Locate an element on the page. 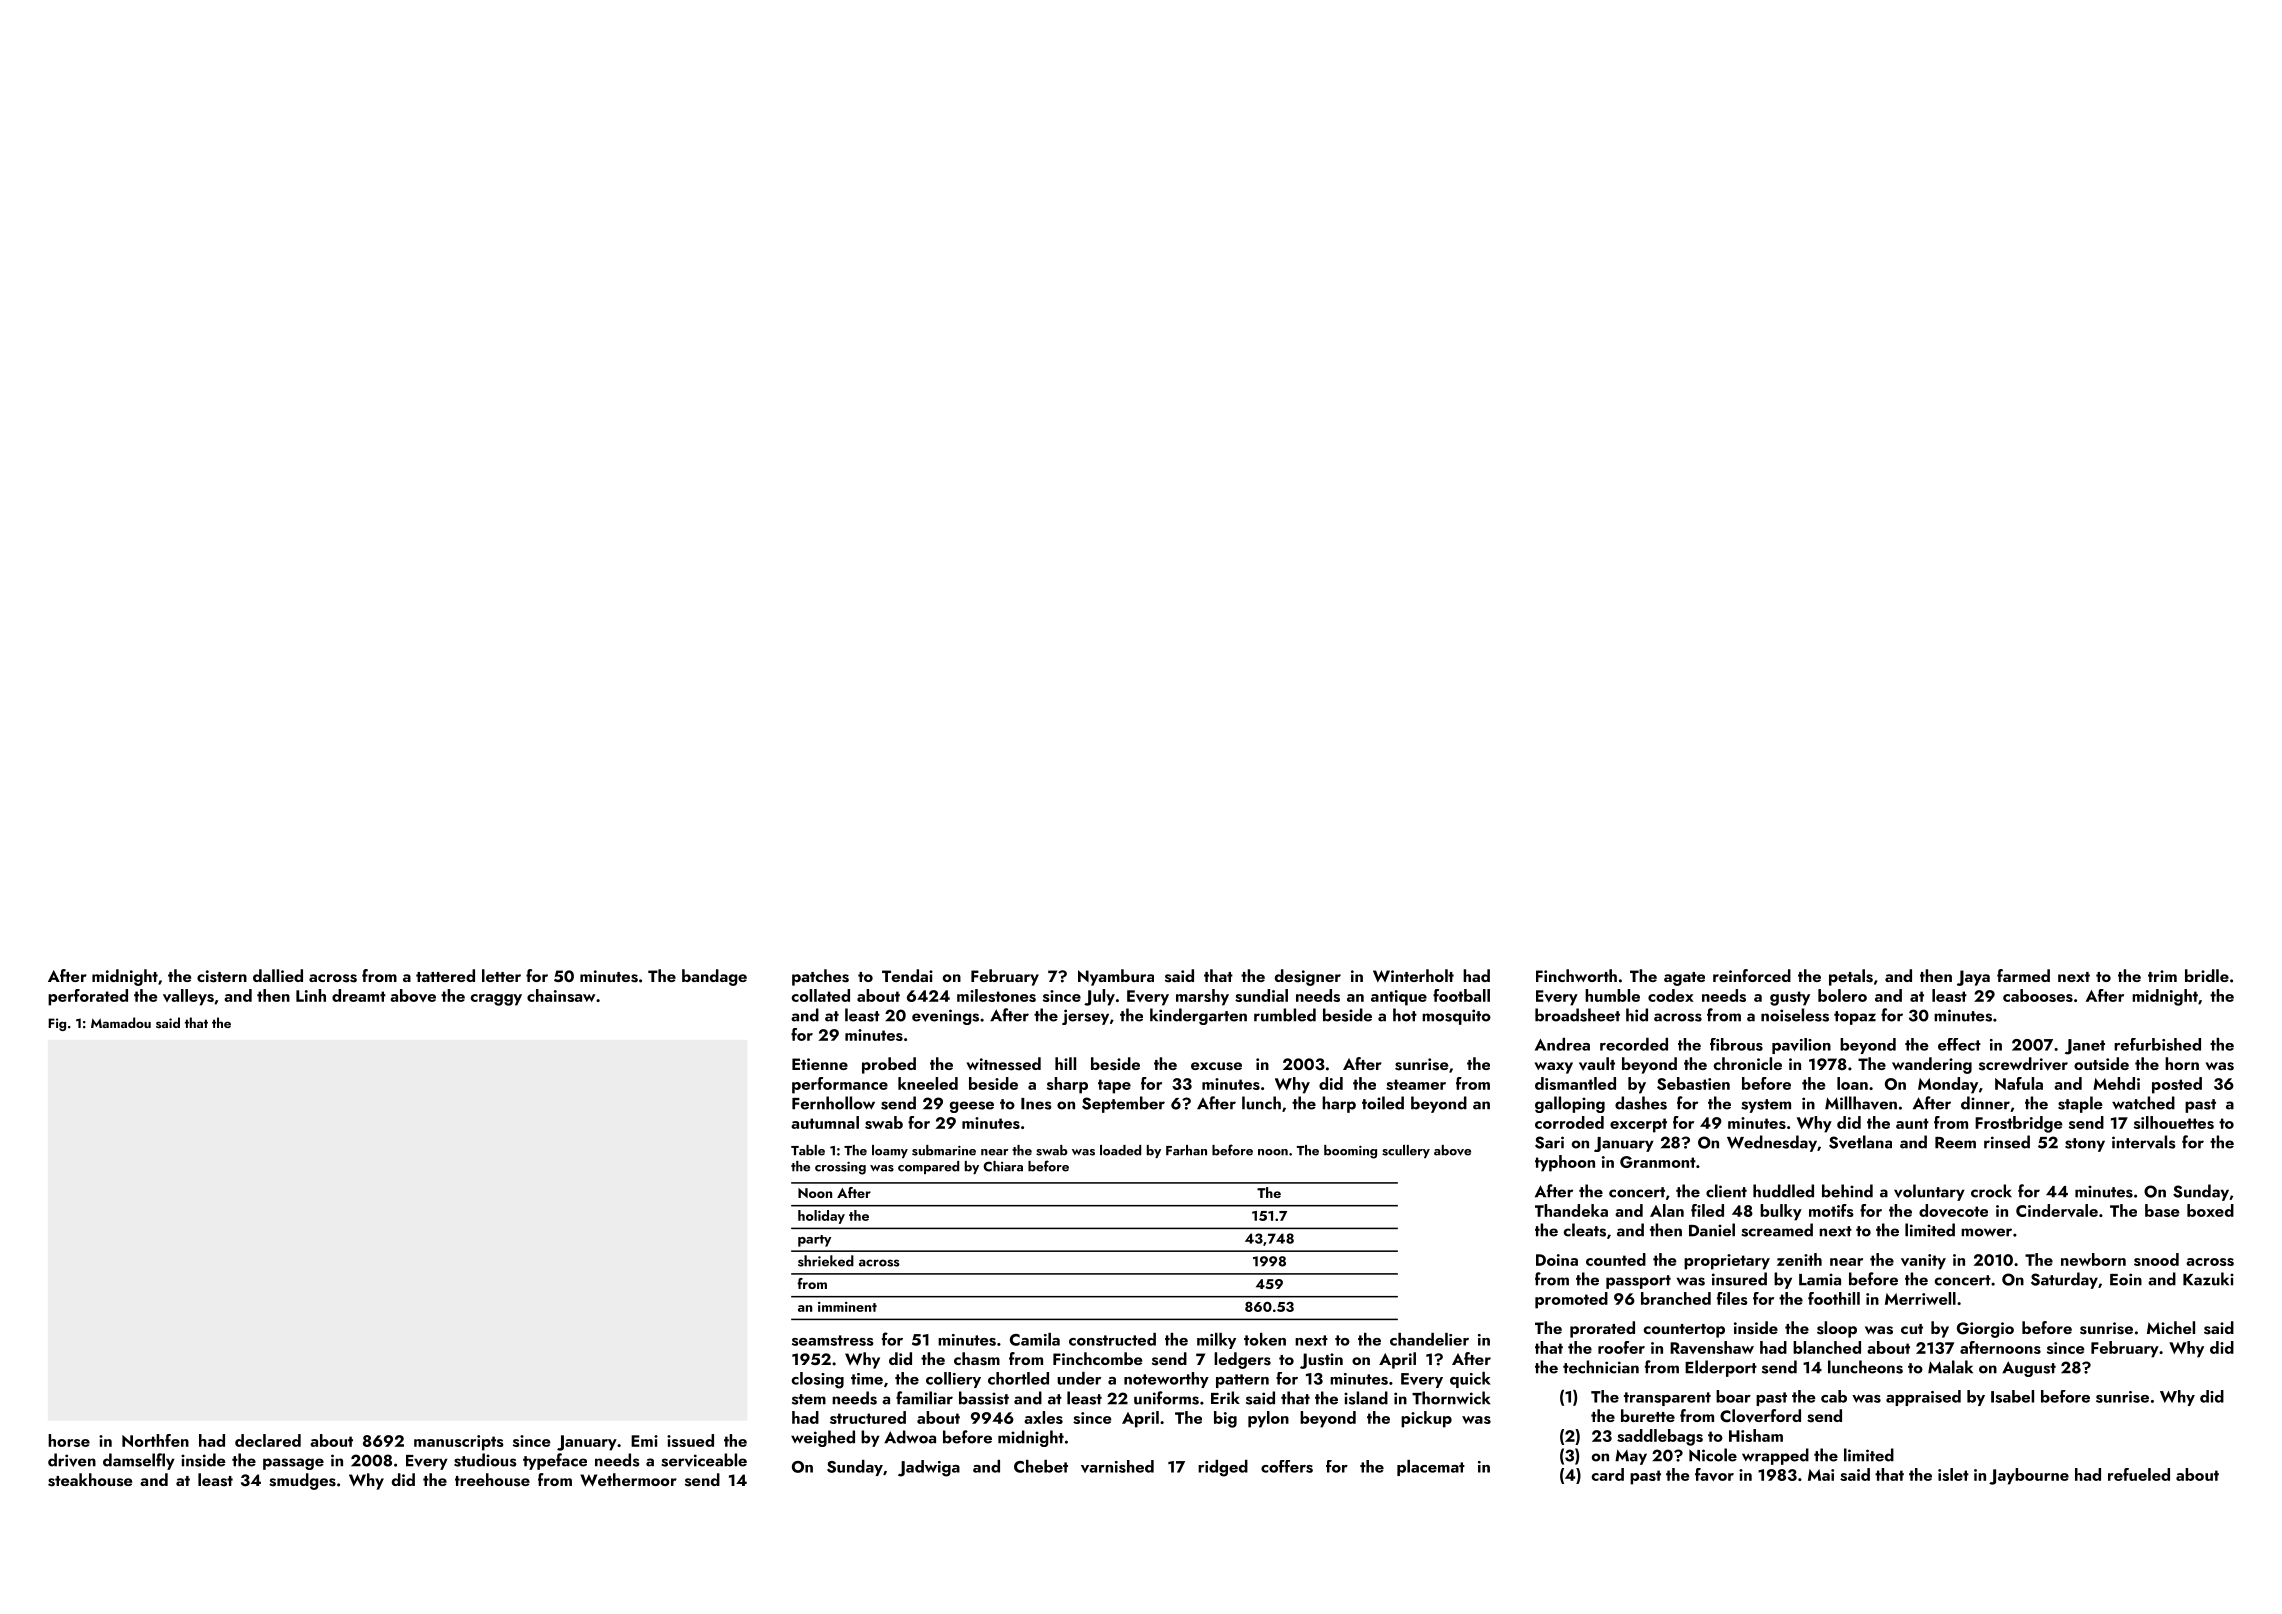  party is located at coordinates (814, 1241).
